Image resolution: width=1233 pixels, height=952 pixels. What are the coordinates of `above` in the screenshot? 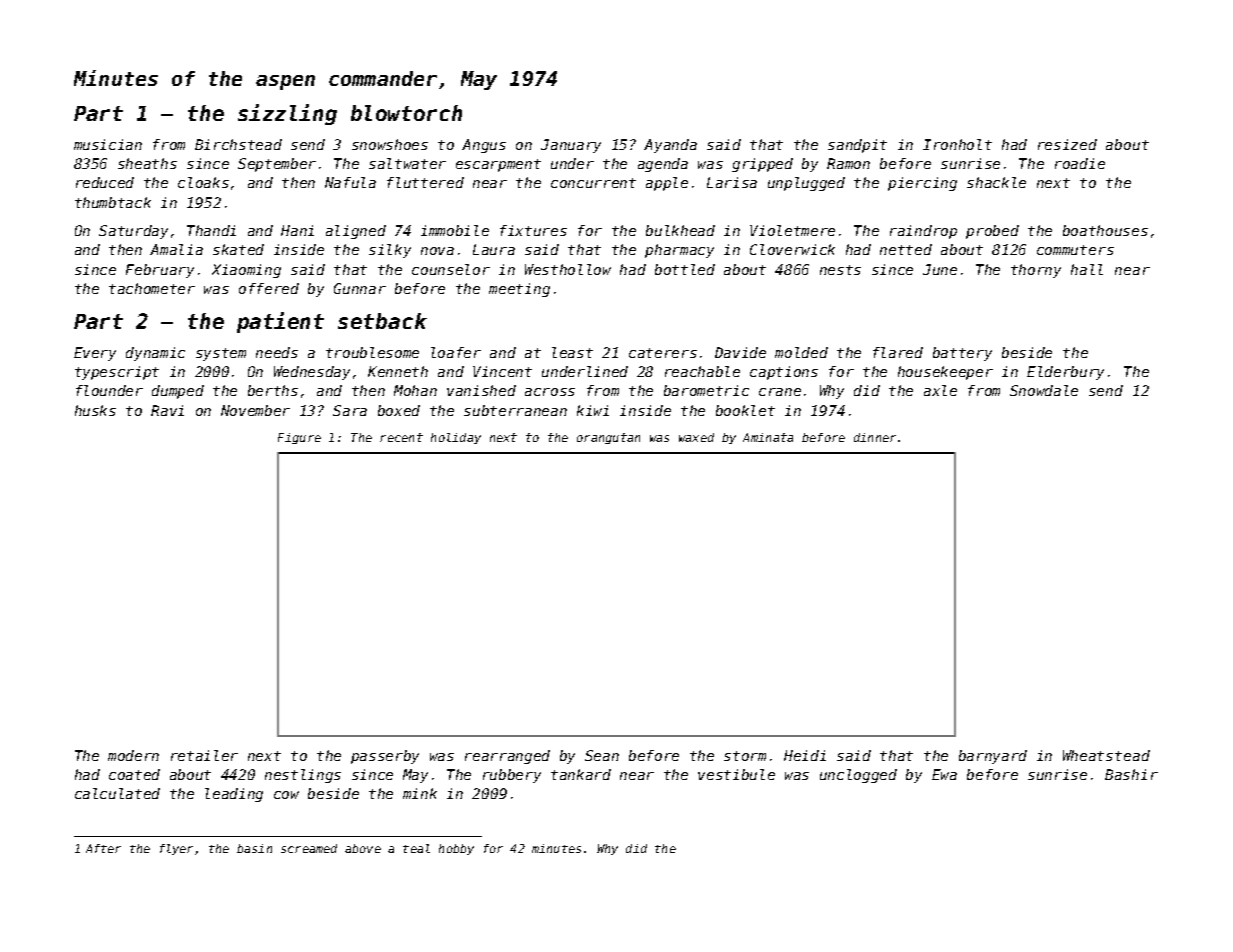 It's located at (363, 848).
